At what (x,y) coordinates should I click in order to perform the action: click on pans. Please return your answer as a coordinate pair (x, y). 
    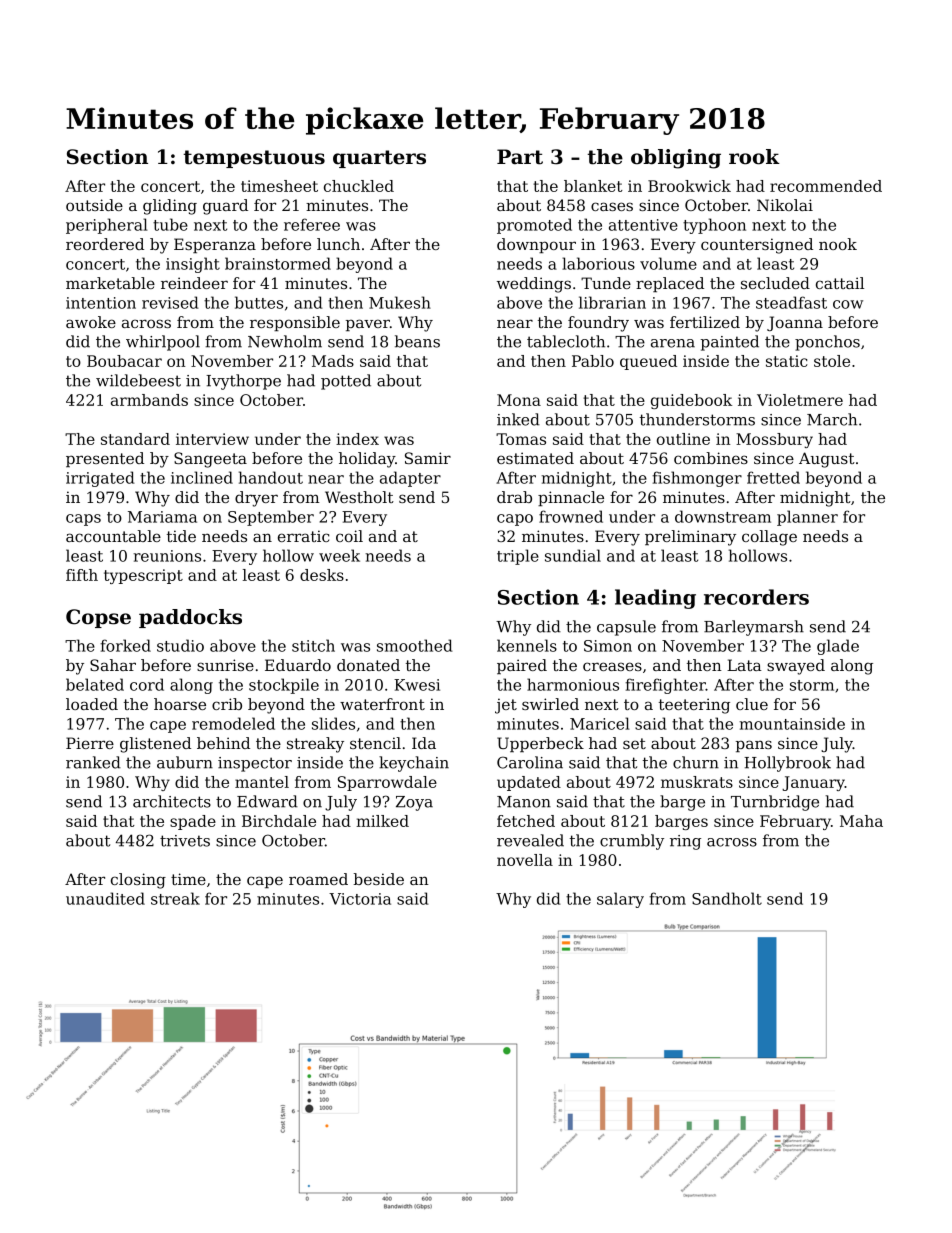
    Looking at the image, I should click on (754, 746).
